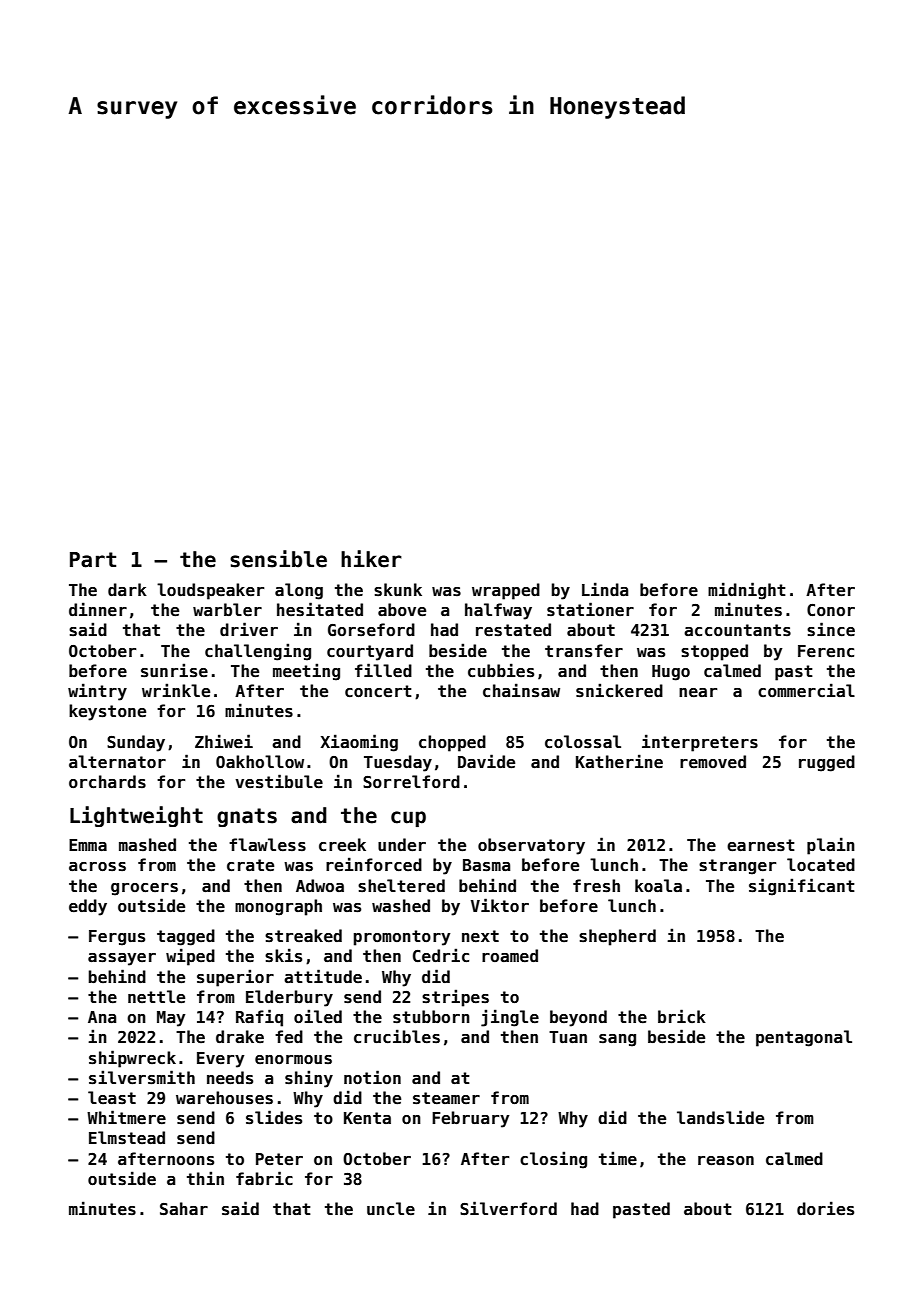  Describe the element at coordinates (278, 559) in the screenshot. I see `sensible` at that location.
